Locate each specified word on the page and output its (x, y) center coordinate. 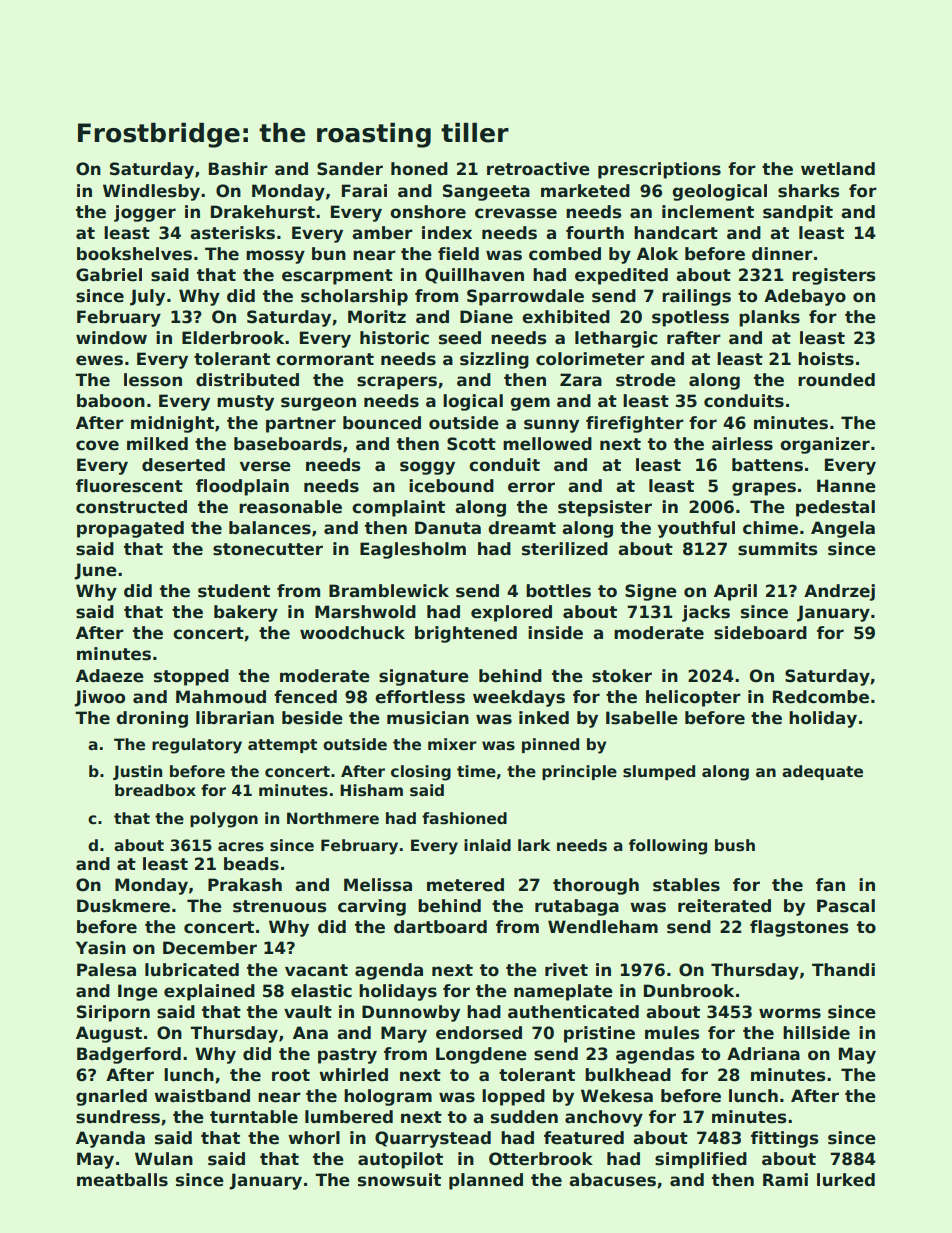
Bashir (238, 169)
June (95, 571)
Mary (404, 1034)
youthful (696, 529)
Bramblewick (389, 591)
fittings (784, 1139)
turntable (254, 1117)
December (210, 948)
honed (419, 169)
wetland (838, 169)
